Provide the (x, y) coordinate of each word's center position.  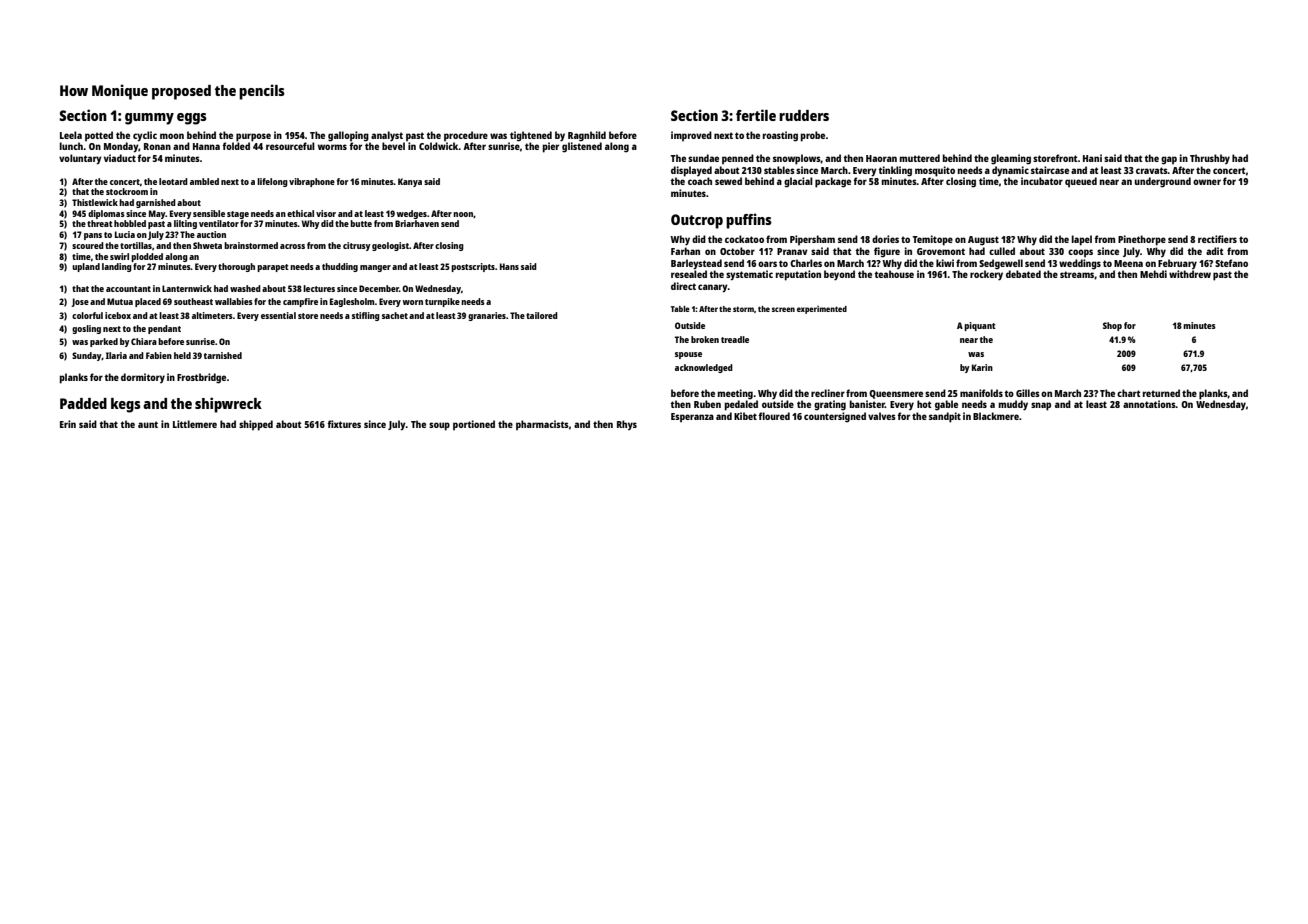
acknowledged (704, 368)
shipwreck (228, 405)
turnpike (442, 302)
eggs (192, 119)
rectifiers (1217, 239)
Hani (1092, 158)
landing (117, 267)
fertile (756, 115)
